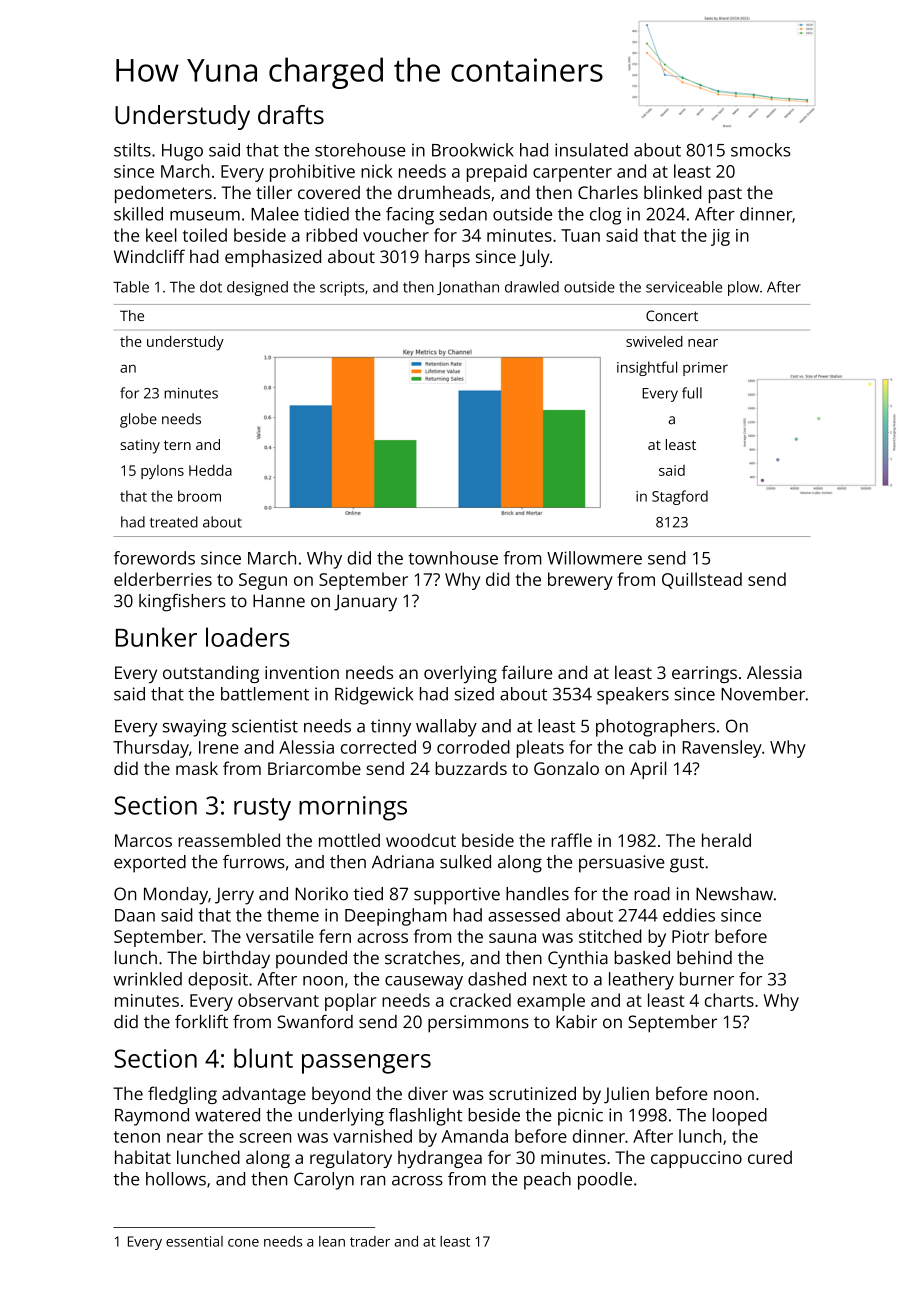  What do you see at coordinates (236, 960) in the screenshot?
I see `birthday` at bounding box center [236, 960].
